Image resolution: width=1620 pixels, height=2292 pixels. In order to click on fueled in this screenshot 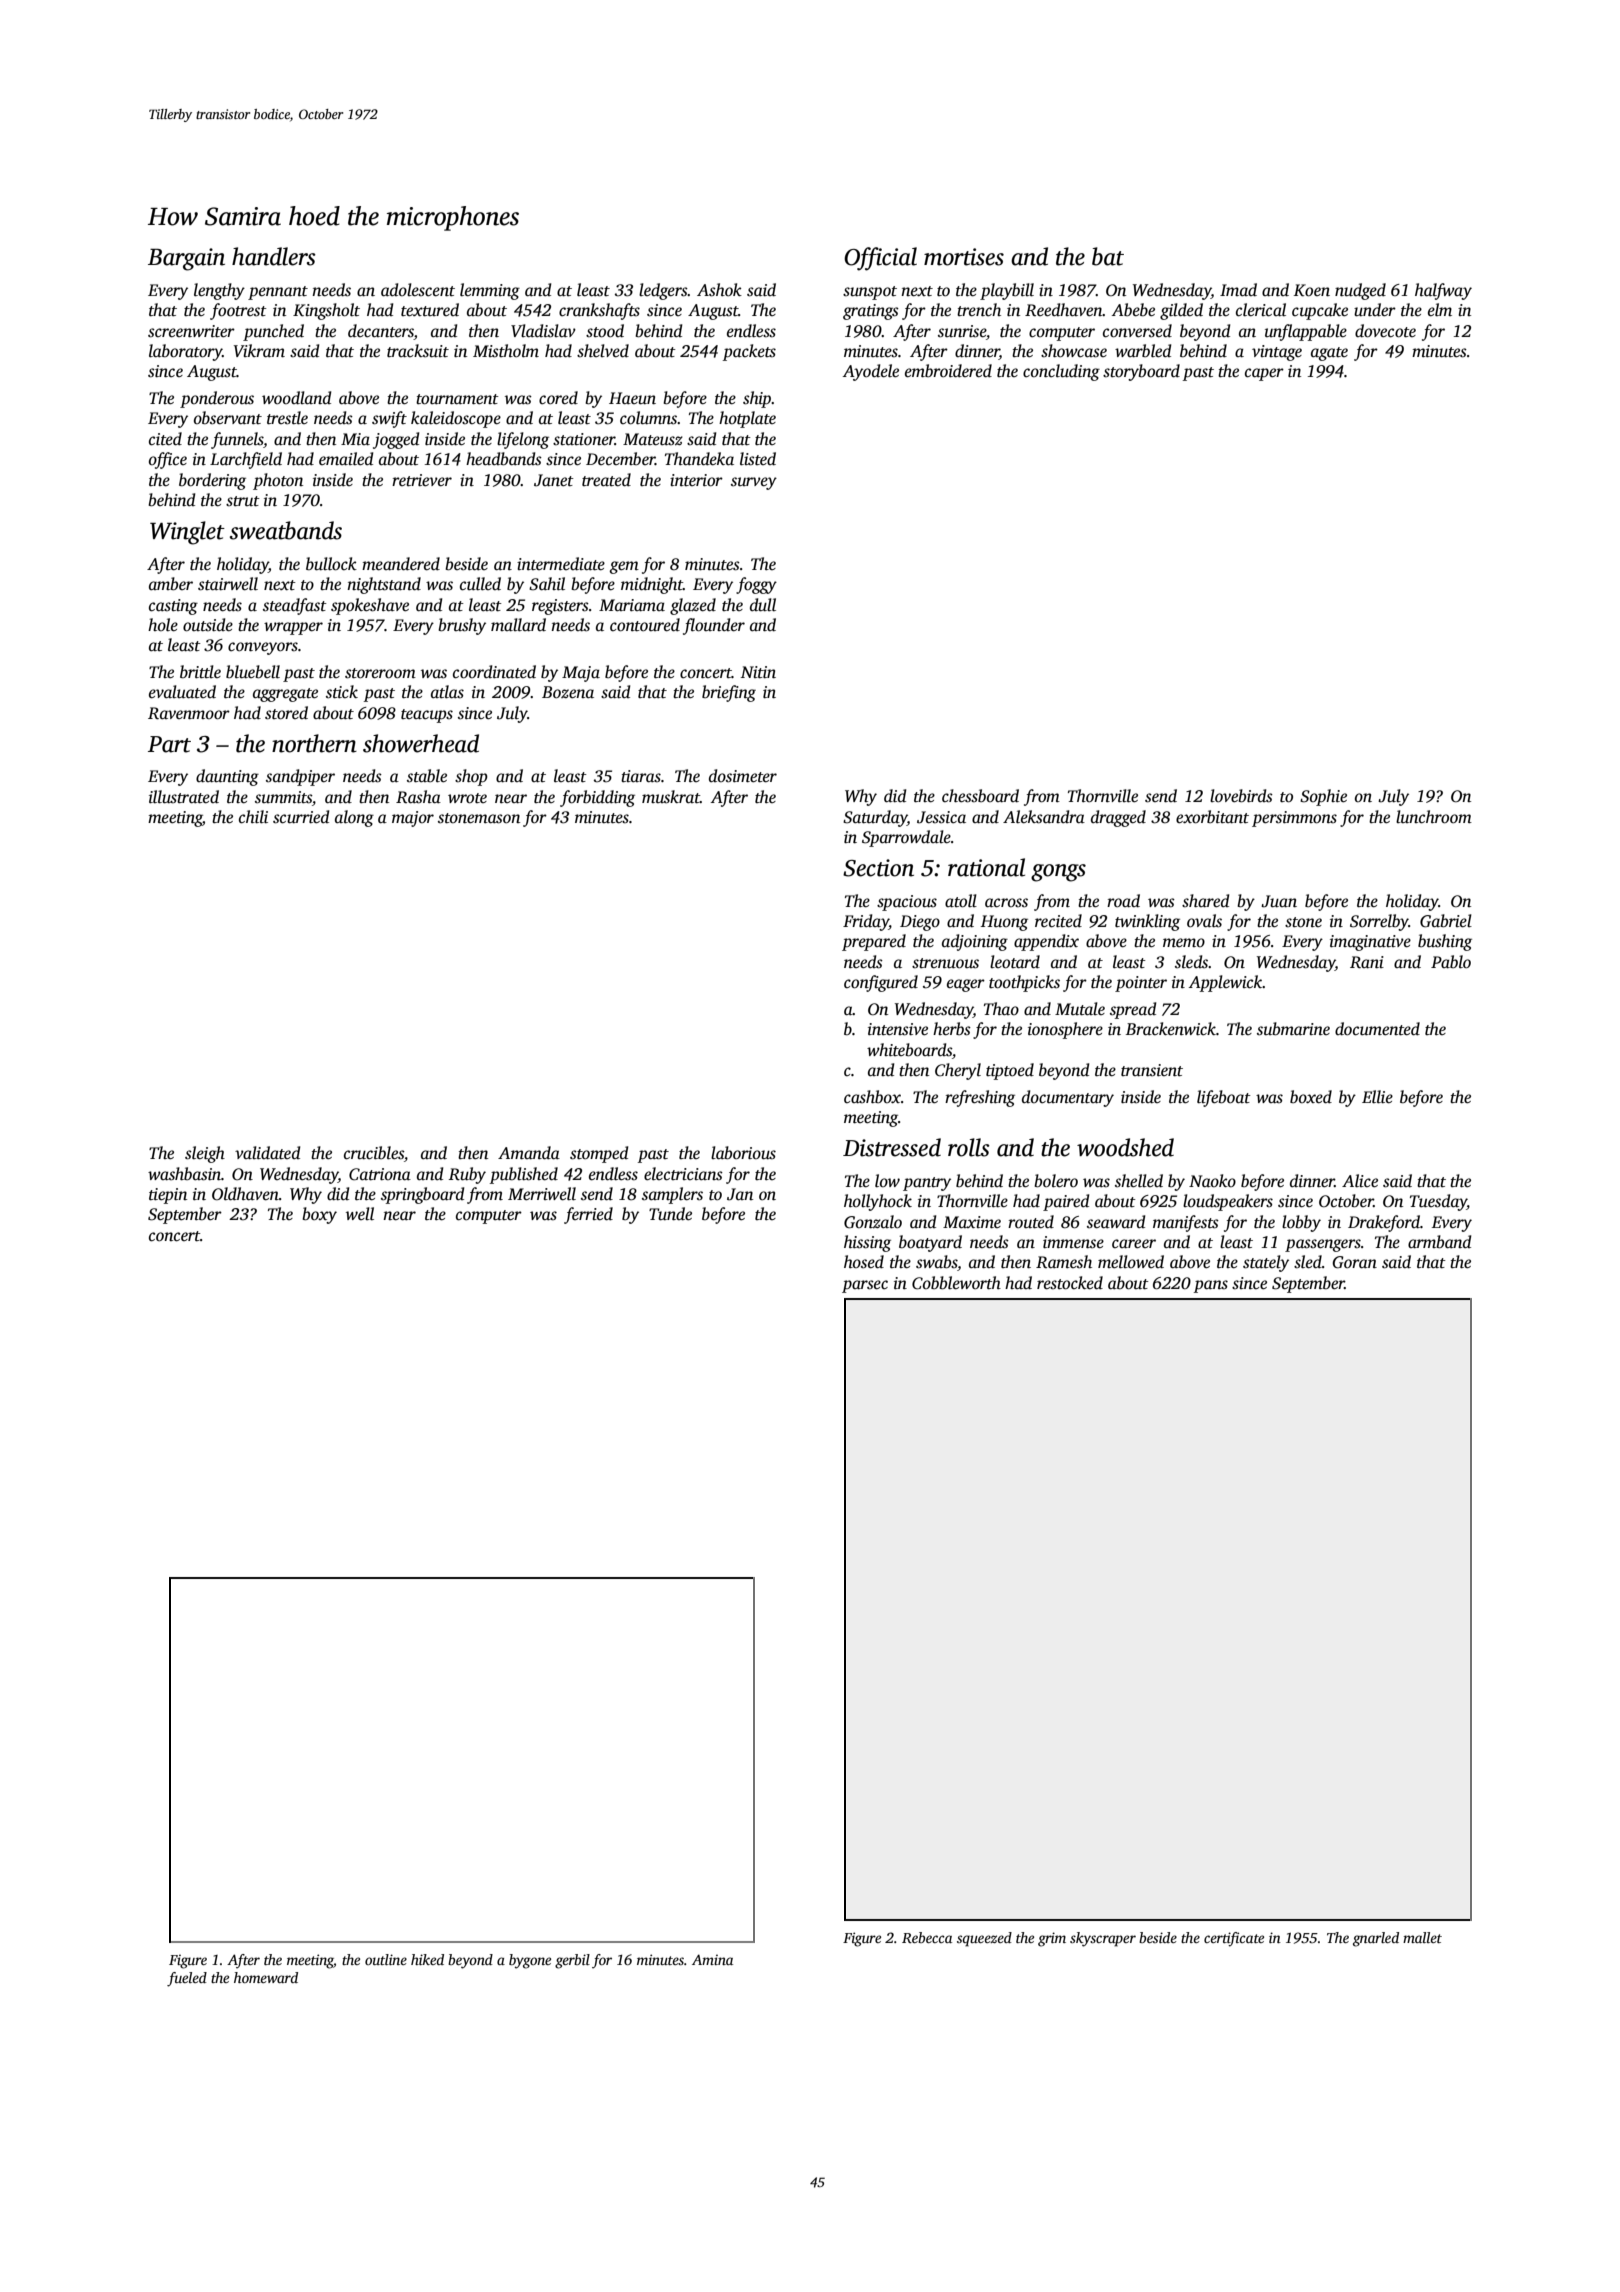, I will do `click(187, 1979)`.
